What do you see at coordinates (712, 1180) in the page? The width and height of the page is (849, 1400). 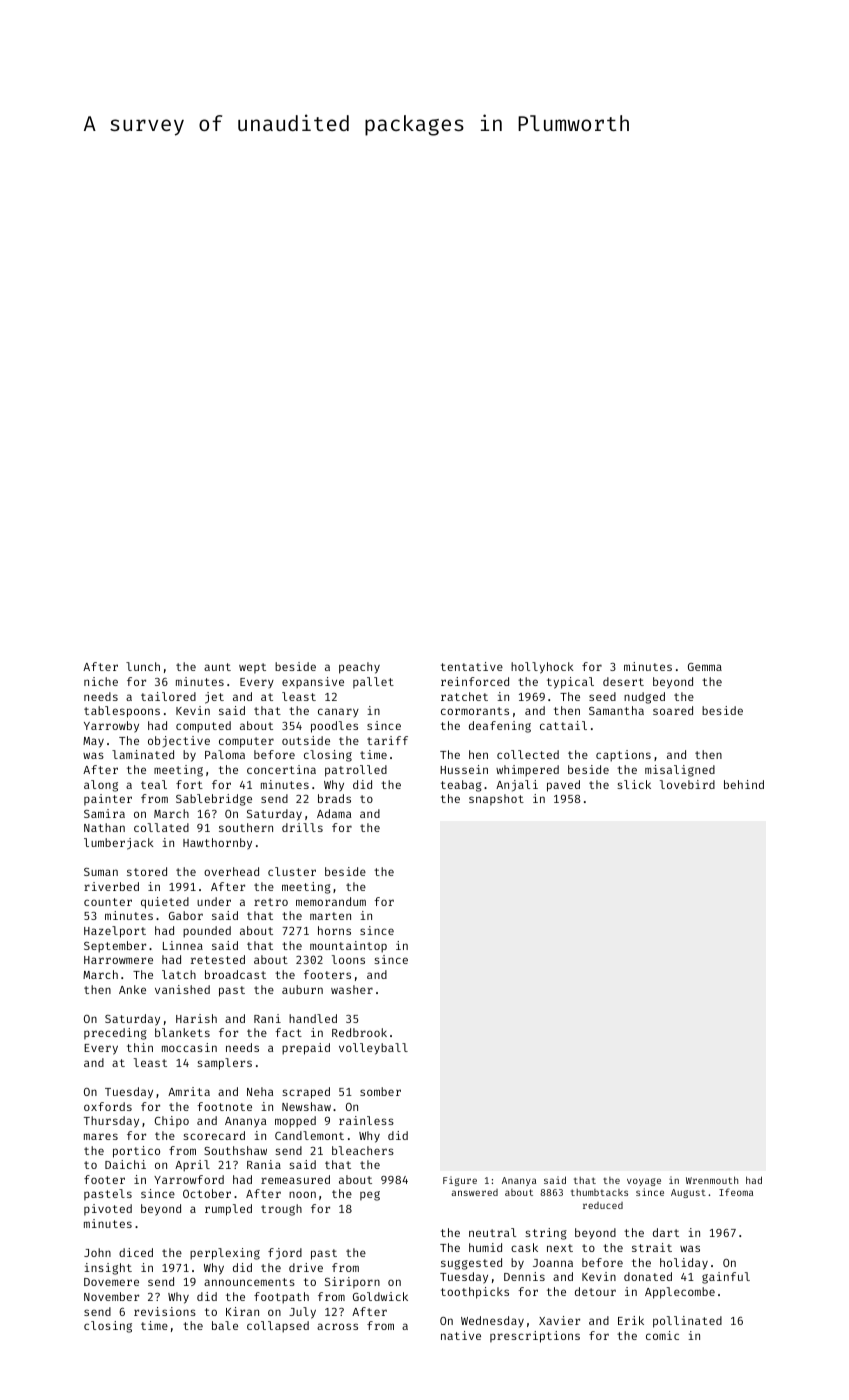 I see `Wrenmouth` at bounding box center [712, 1180].
